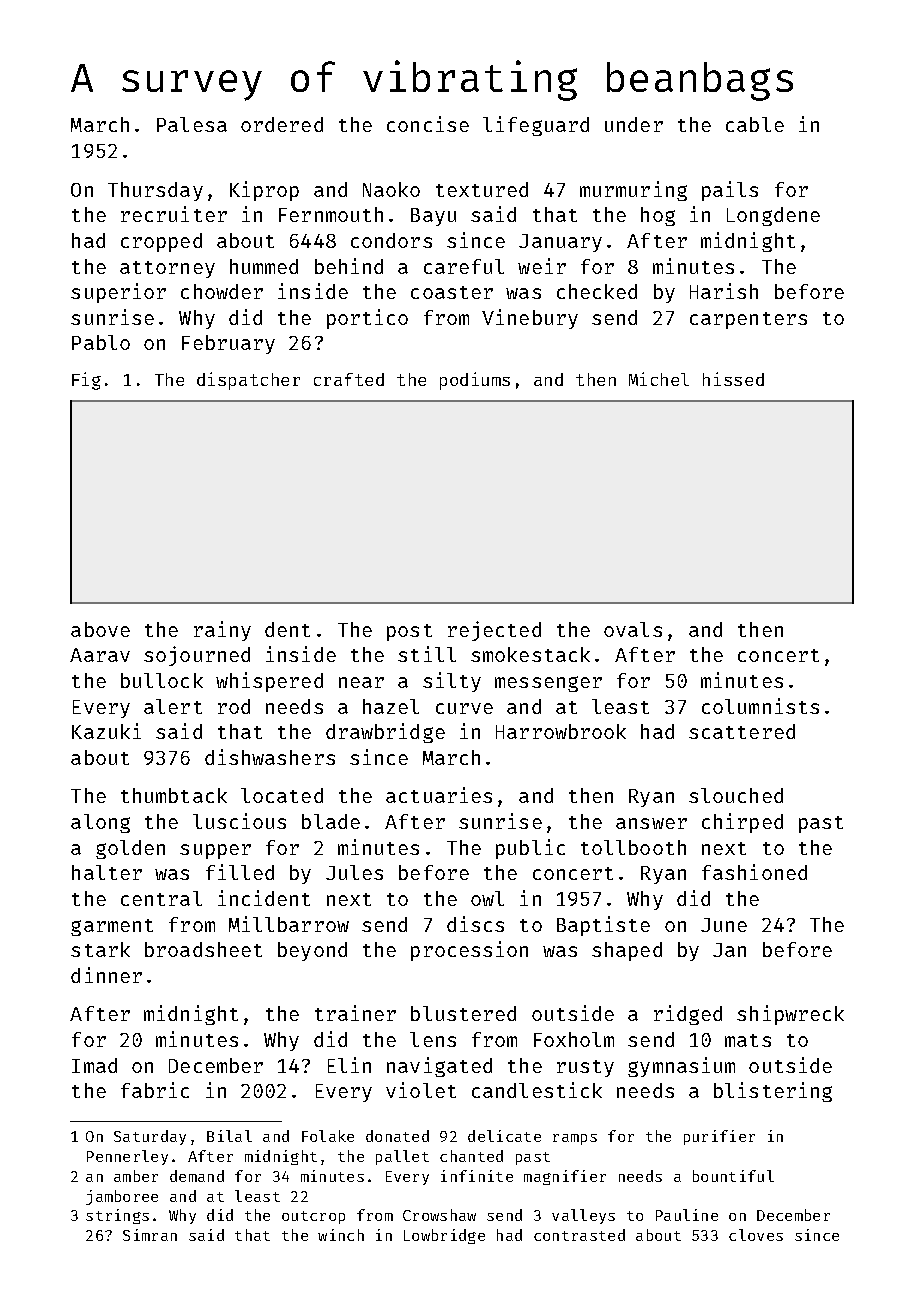 This screenshot has height=1308, width=924. What do you see at coordinates (603, 926) in the screenshot?
I see `Baptiste` at bounding box center [603, 926].
